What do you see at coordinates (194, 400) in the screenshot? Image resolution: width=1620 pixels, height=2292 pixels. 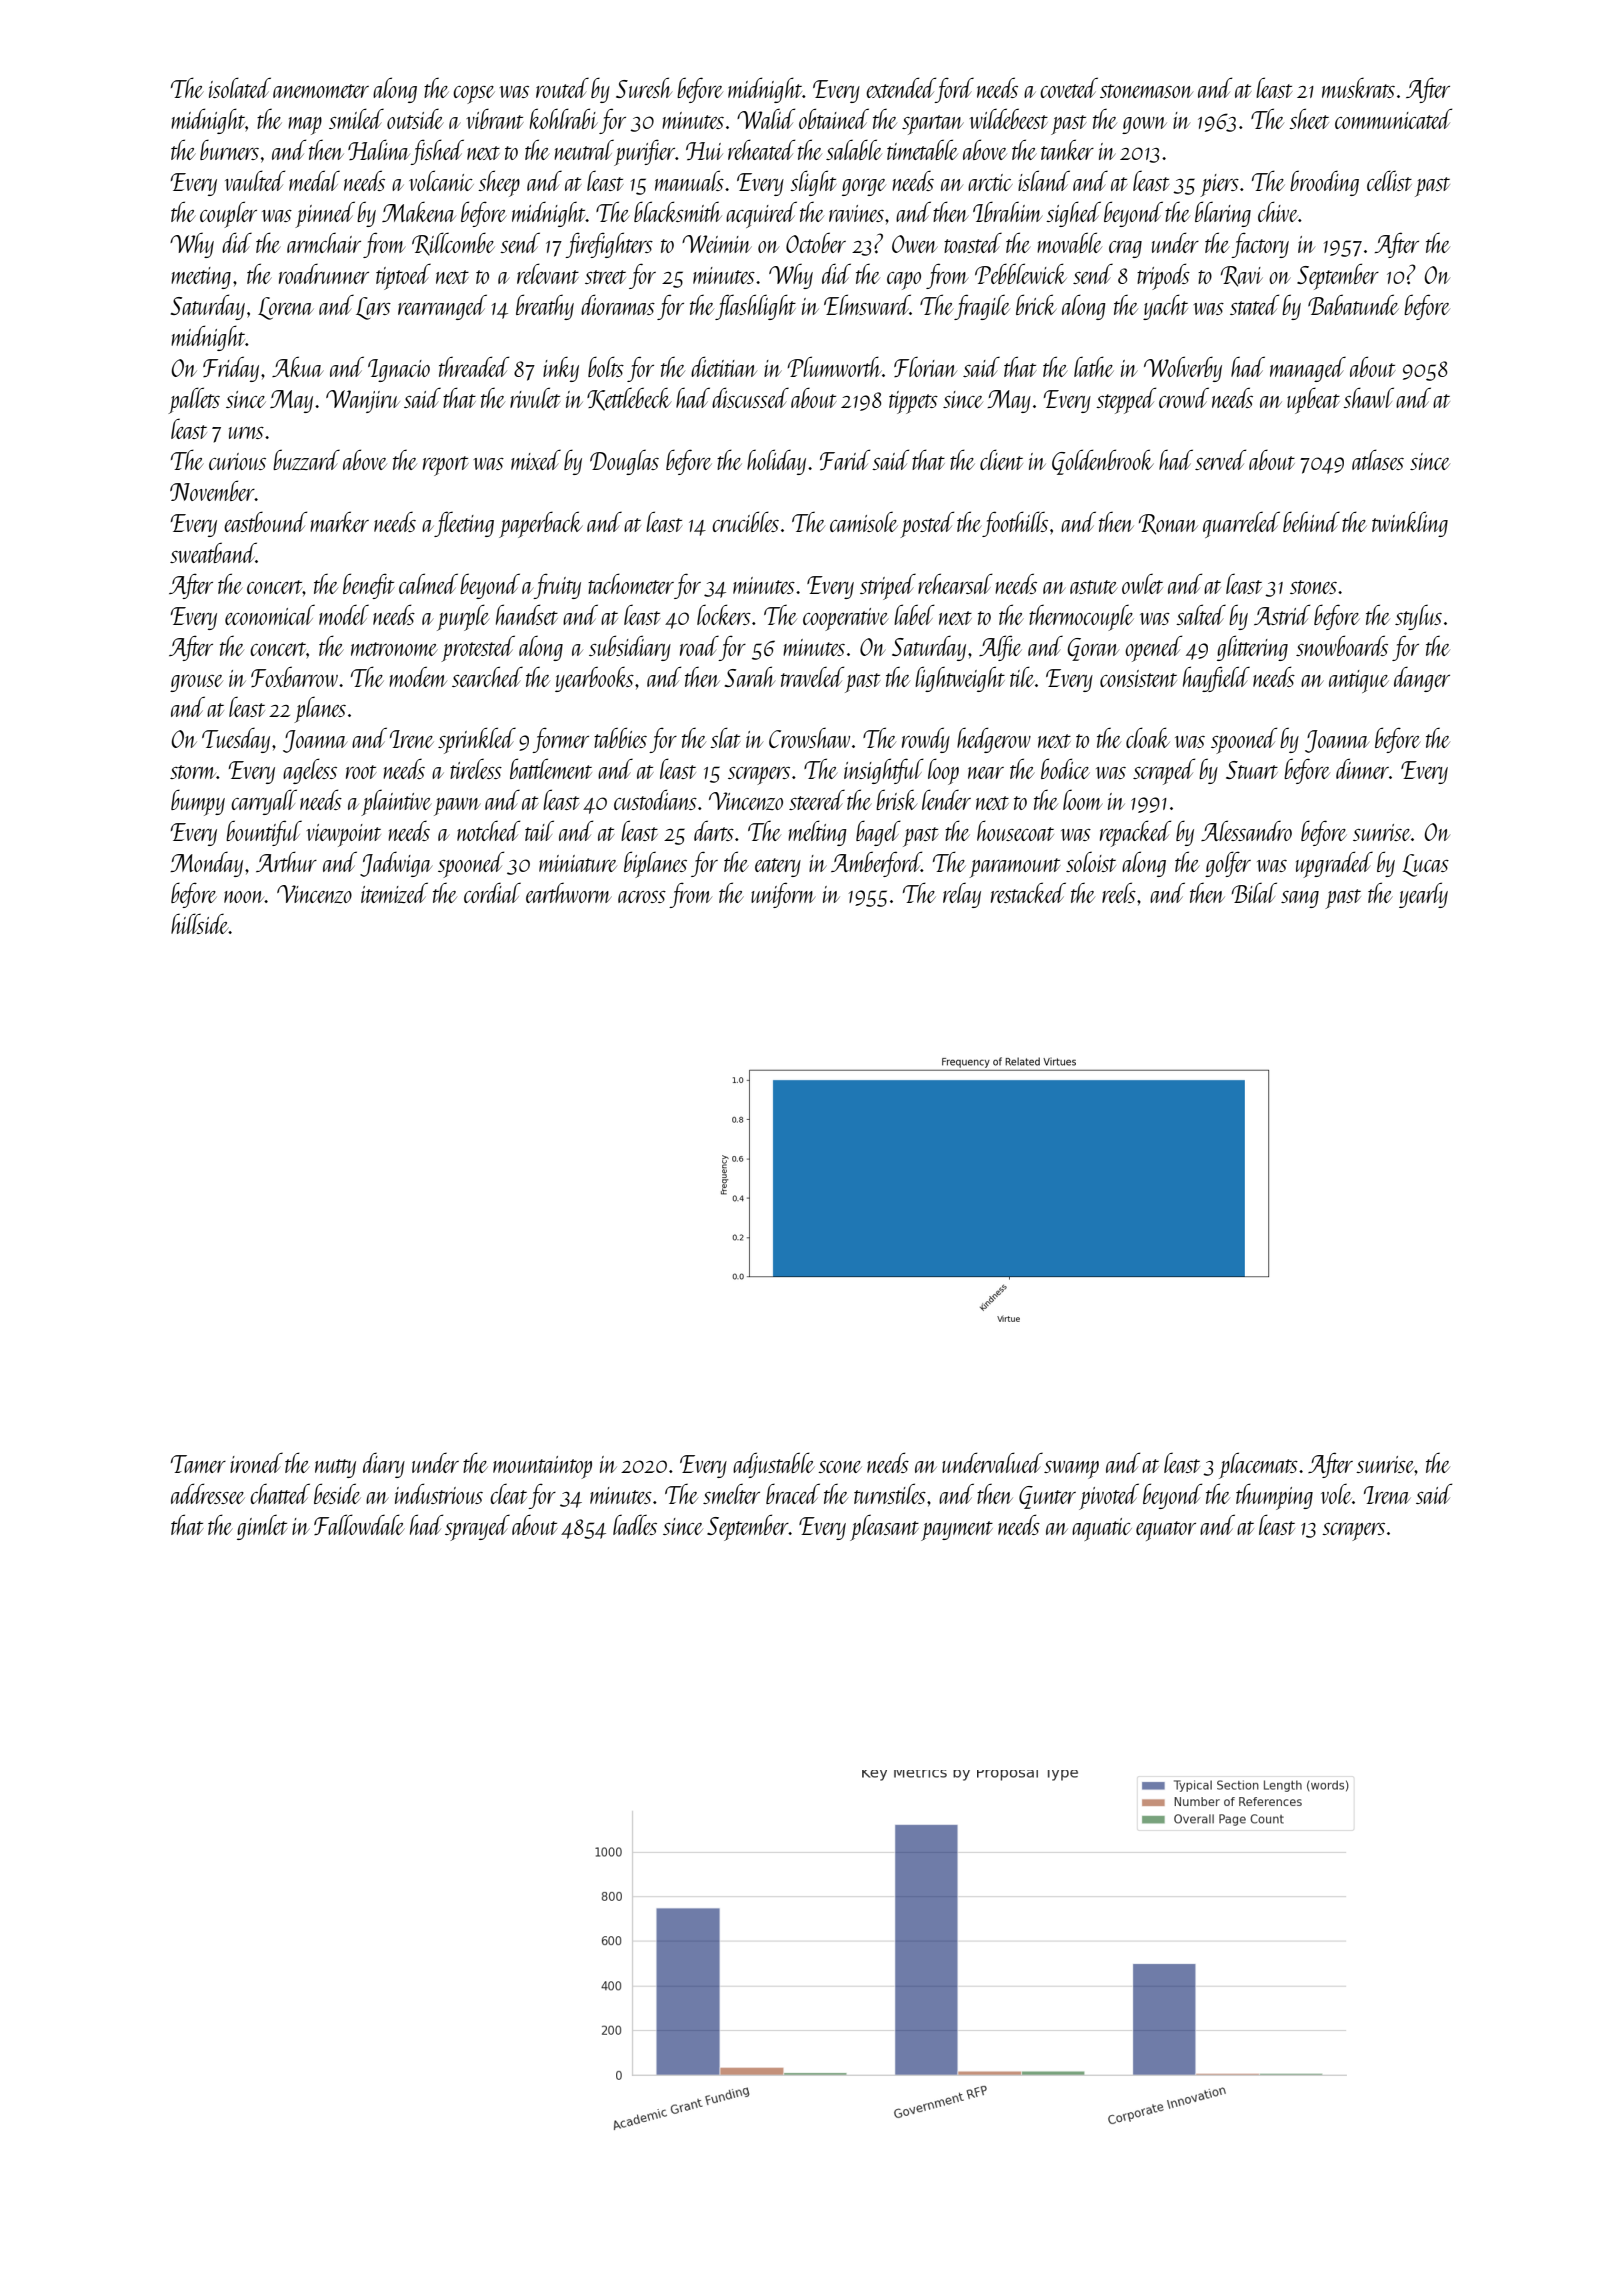 I see `pallets` at bounding box center [194, 400].
